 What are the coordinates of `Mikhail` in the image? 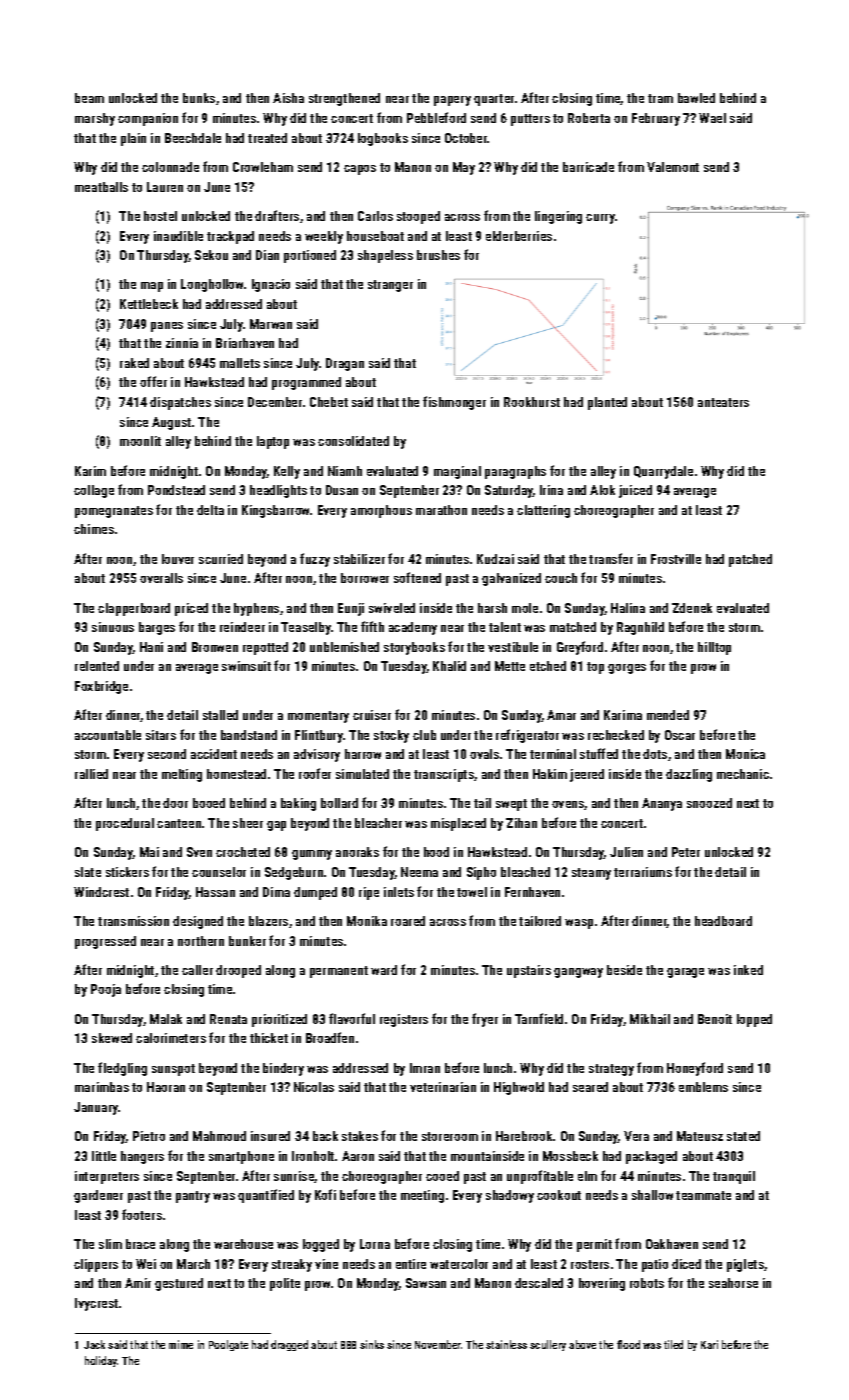 It's located at (650, 1019).
